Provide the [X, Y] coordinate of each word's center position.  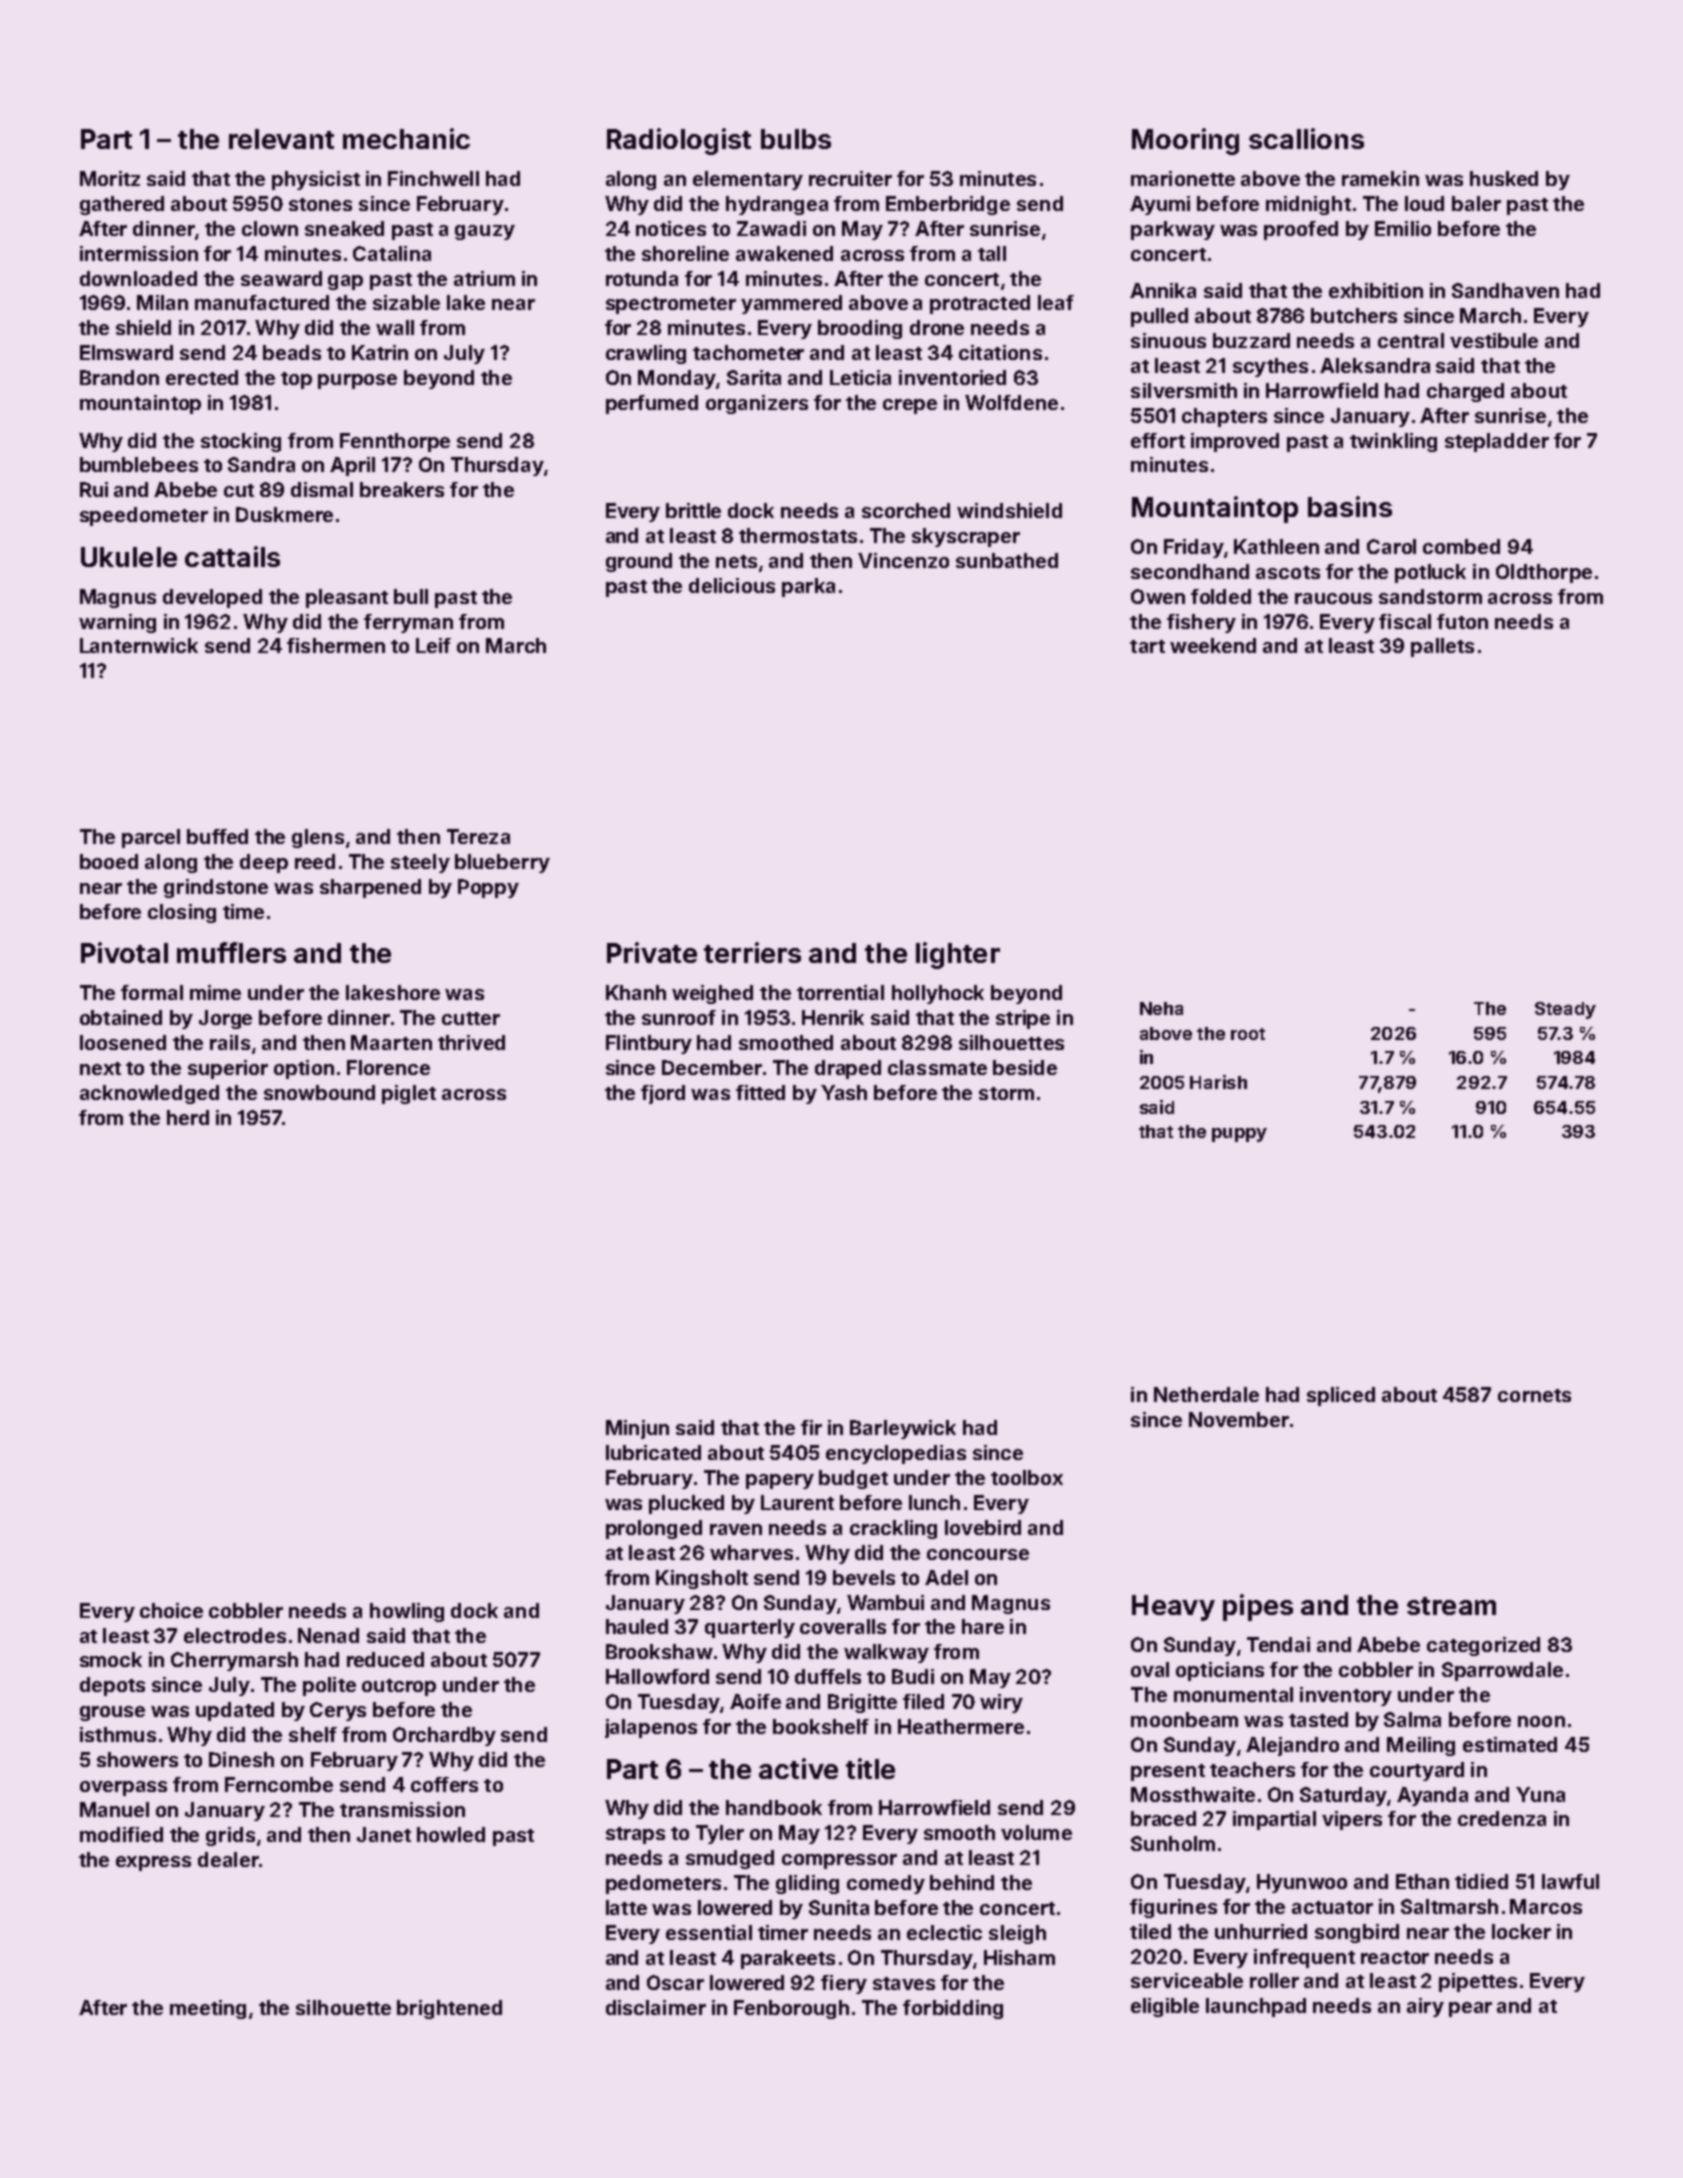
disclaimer [656, 2007]
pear [1470, 2009]
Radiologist [679, 141]
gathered [122, 205]
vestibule [1494, 340]
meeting [208, 2009]
